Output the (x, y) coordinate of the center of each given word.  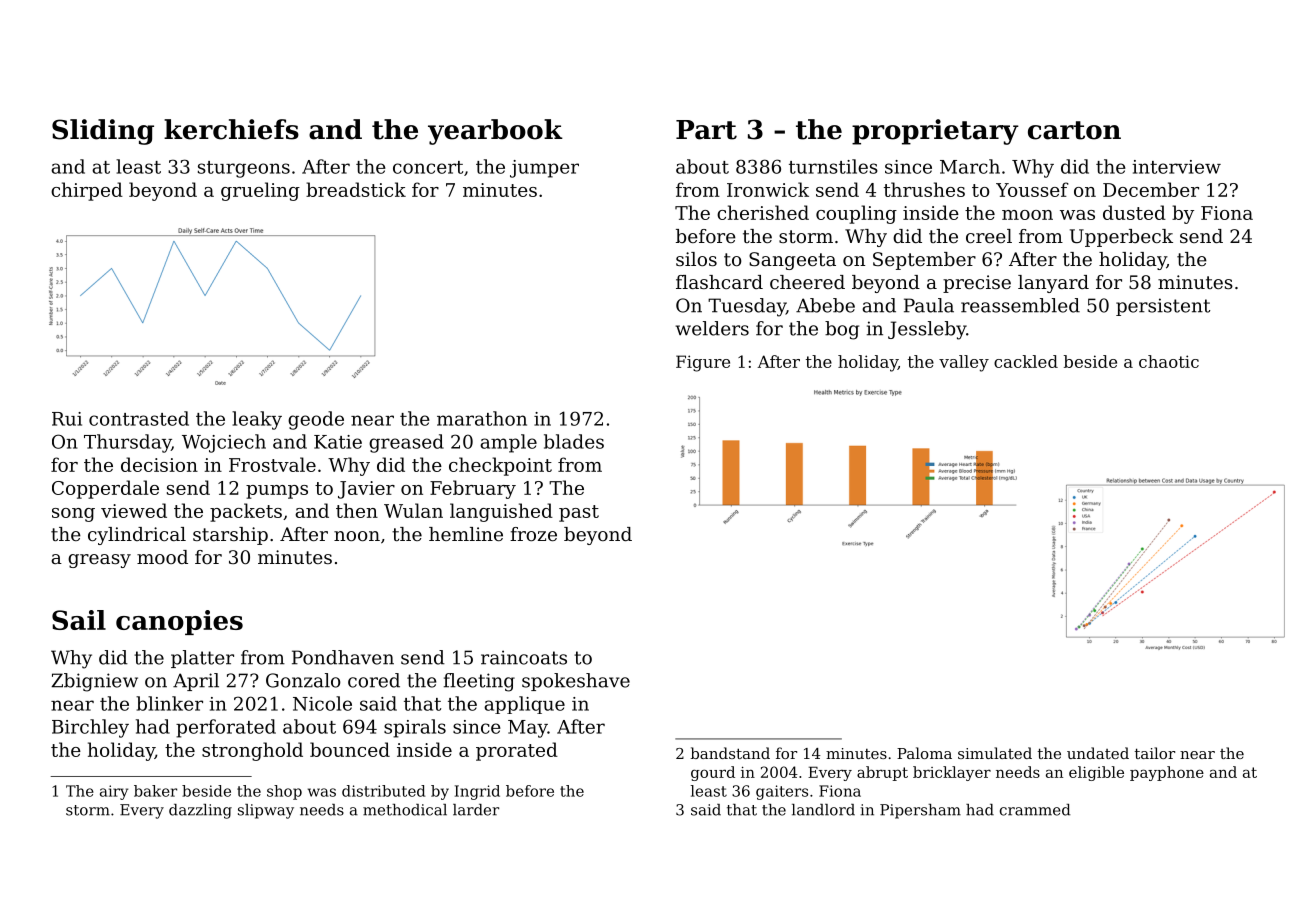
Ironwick (768, 189)
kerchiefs (231, 129)
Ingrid (477, 792)
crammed (1035, 810)
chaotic (1169, 361)
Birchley (90, 728)
